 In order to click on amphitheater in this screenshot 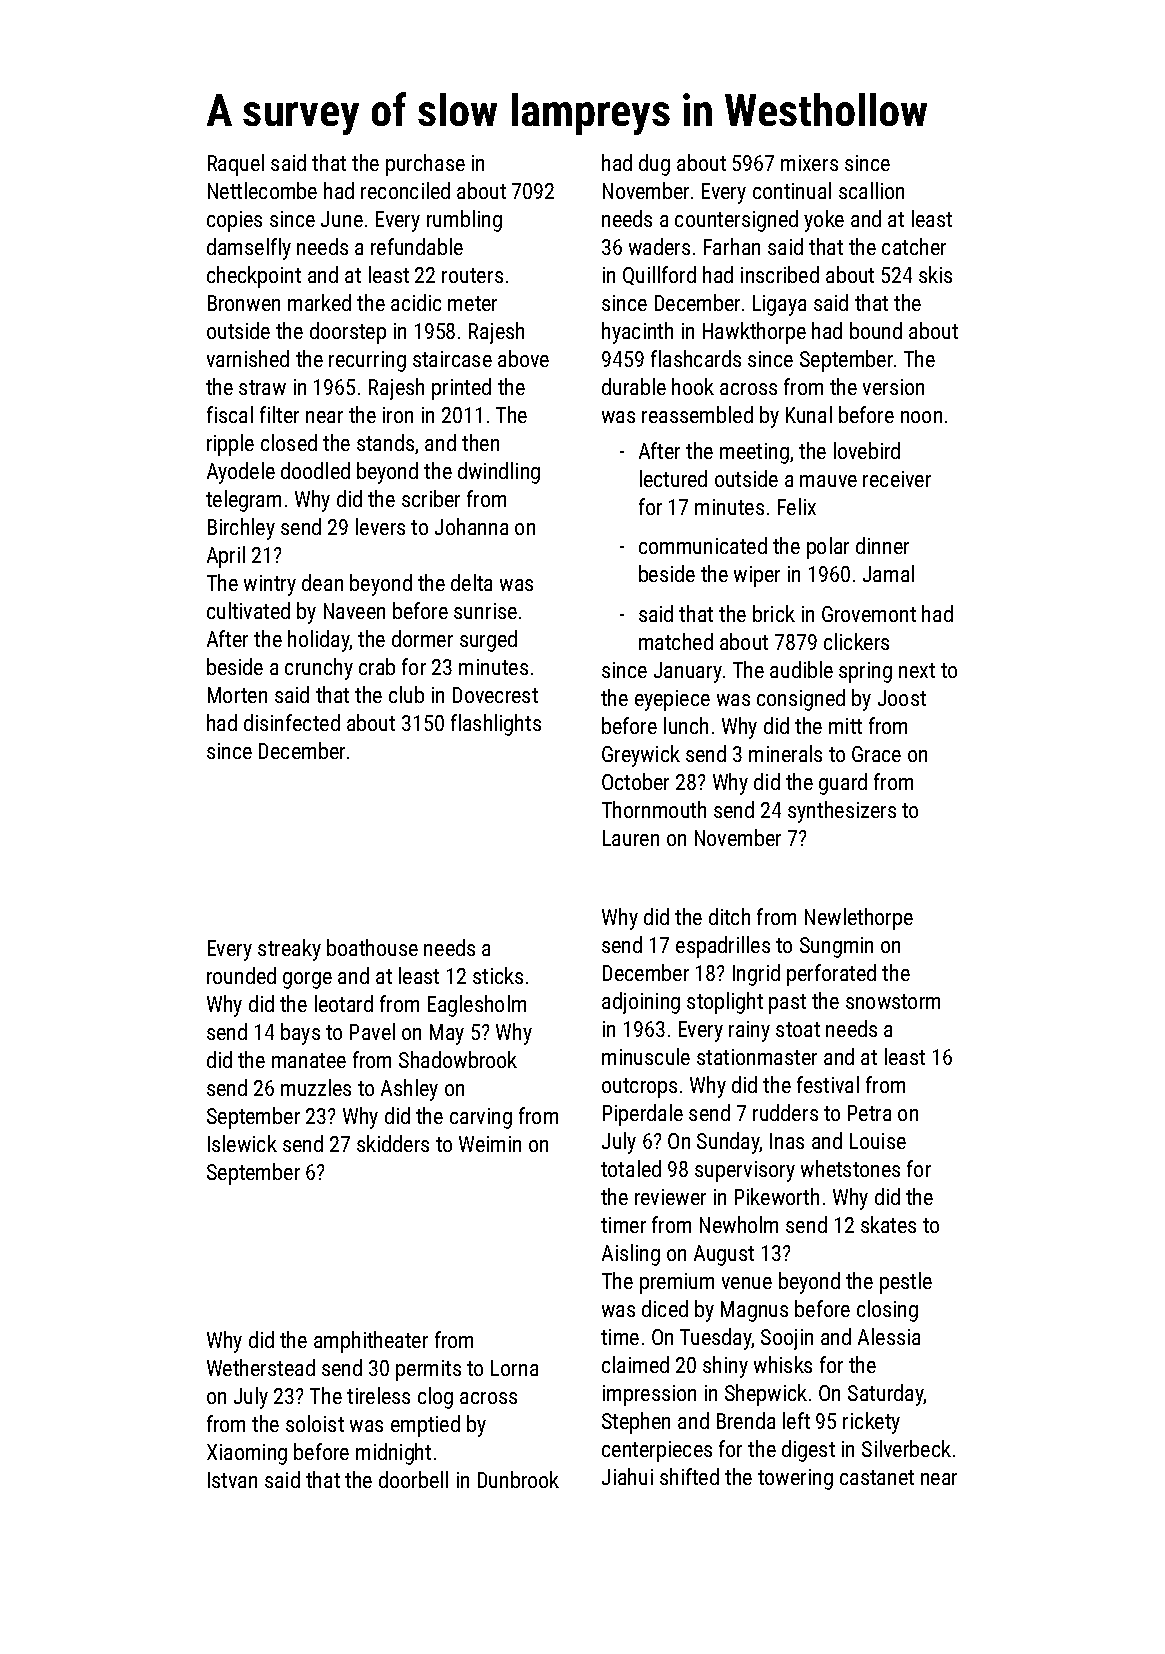, I will do `click(371, 1342)`.
